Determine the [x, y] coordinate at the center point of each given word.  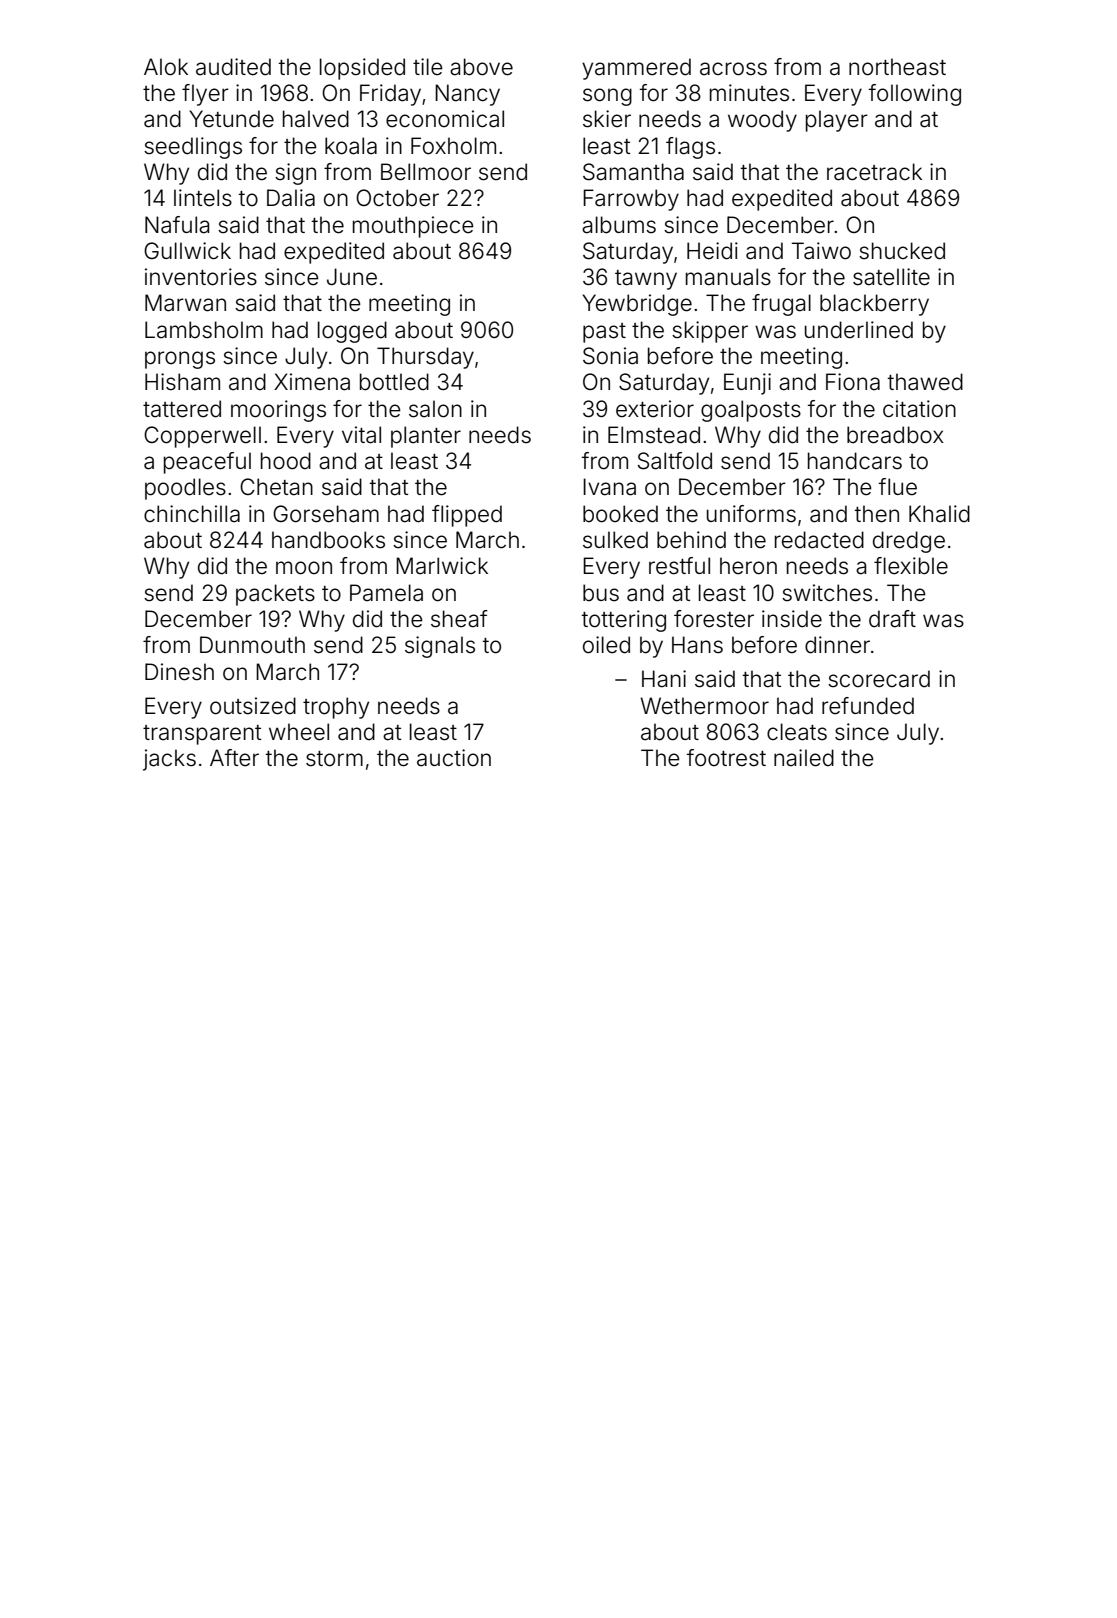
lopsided [362, 69]
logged [352, 332]
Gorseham [326, 514]
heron [748, 566]
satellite [891, 277]
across [733, 69]
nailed [804, 758]
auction [454, 758]
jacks [169, 760]
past [604, 333]
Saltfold [675, 461]
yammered [636, 69]
